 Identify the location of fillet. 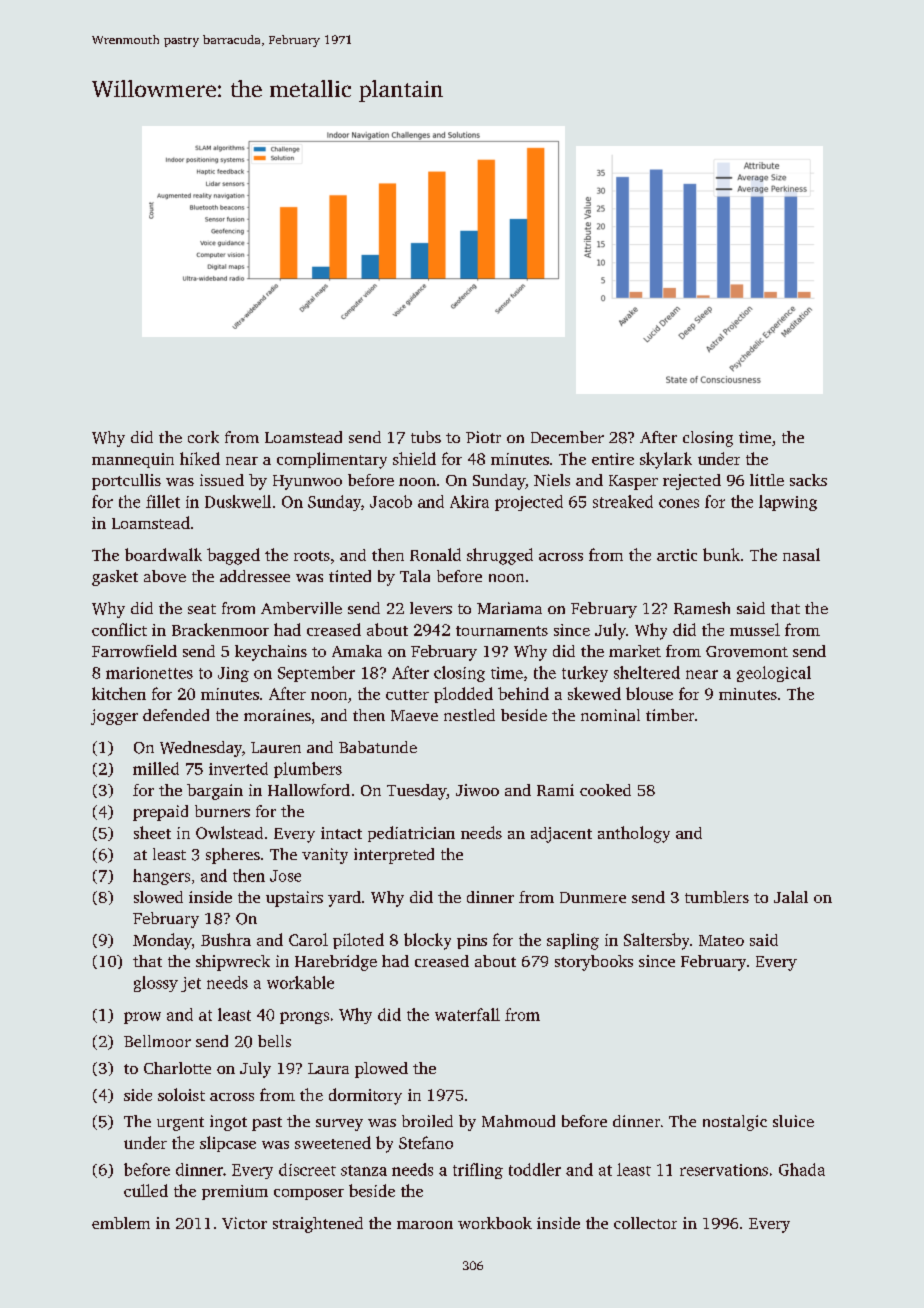
(163, 501).
